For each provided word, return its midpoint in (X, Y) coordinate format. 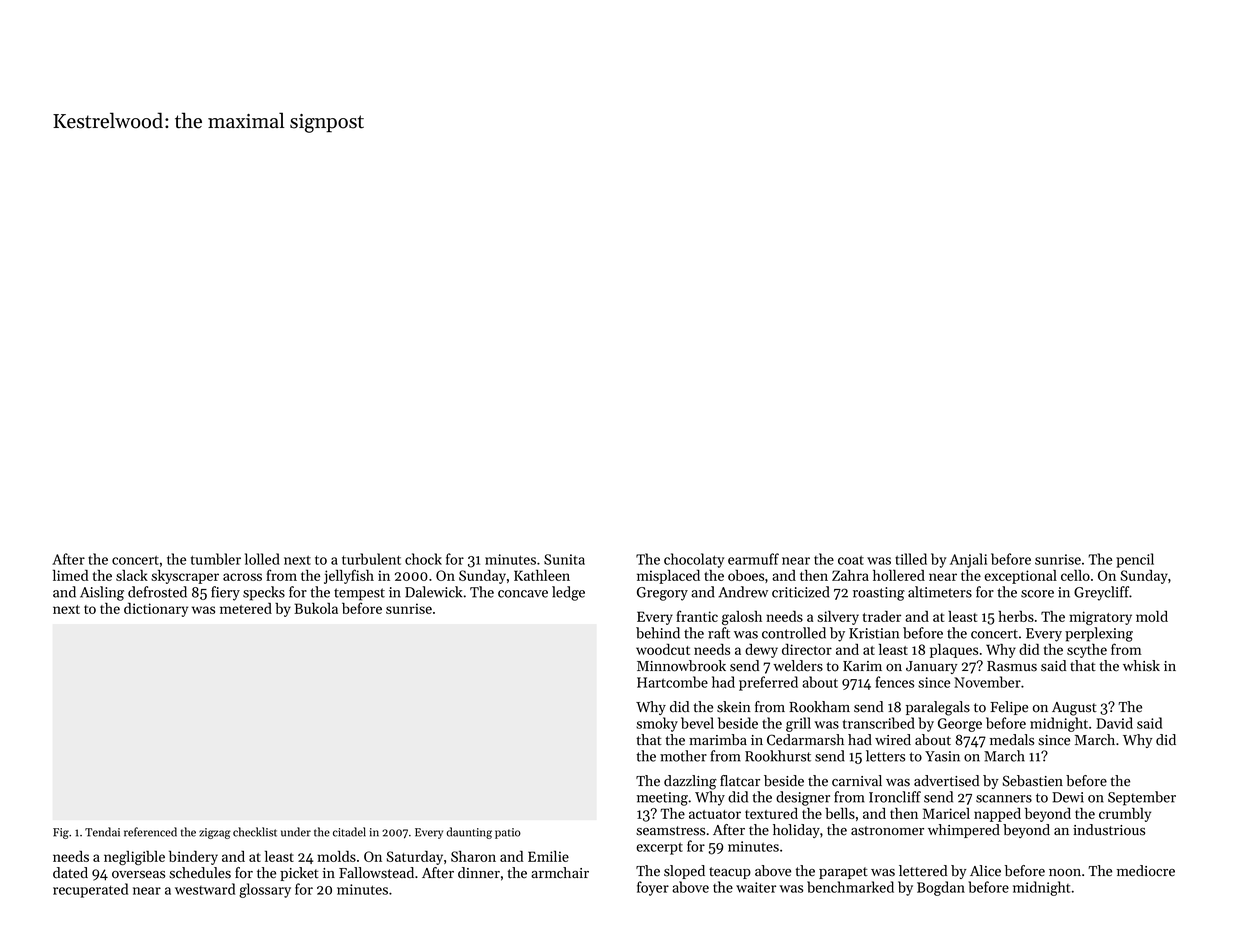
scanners (1004, 799)
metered (246, 608)
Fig (61, 833)
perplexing (1099, 634)
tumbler (216, 559)
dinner (479, 873)
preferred (768, 683)
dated (70, 873)
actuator (715, 814)
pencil (1135, 560)
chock (423, 559)
